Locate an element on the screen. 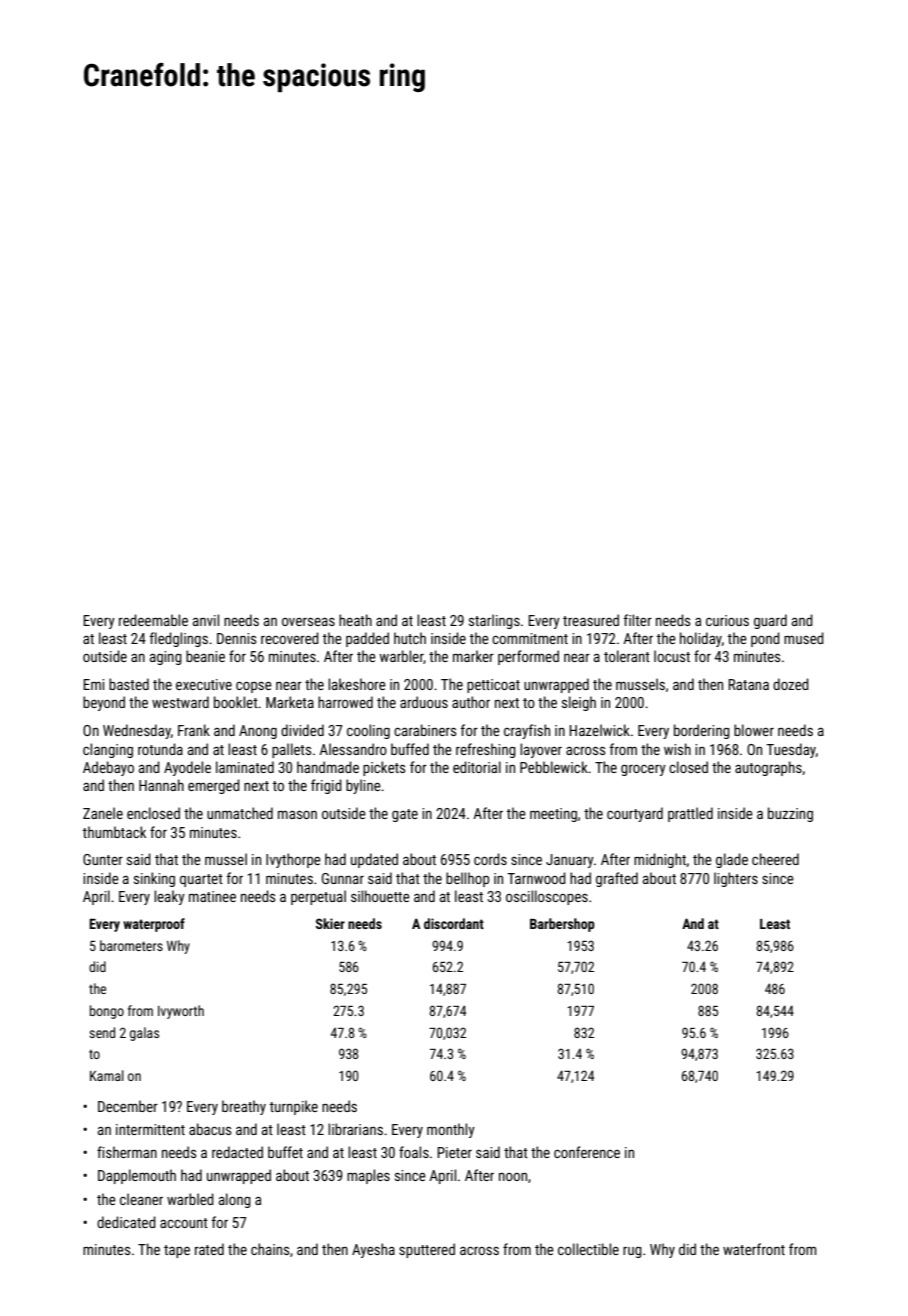 This screenshot has width=908, height=1316. waterfront is located at coordinates (754, 1249).
